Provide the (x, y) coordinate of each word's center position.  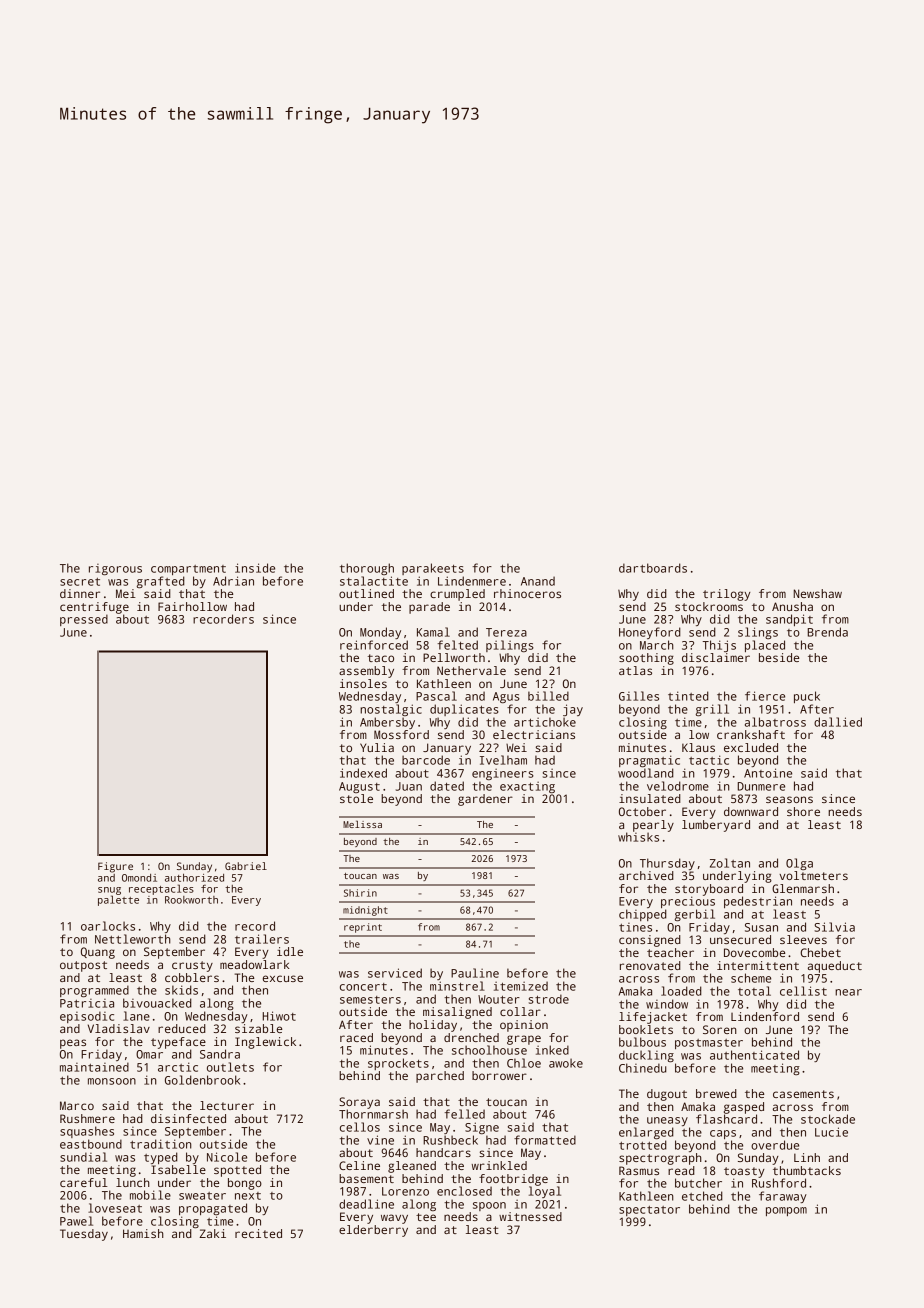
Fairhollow (192, 606)
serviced (395, 973)
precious (688, 902)
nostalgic (391, 710)
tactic (709, 760)
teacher (670, 952)
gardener (485, 800)
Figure (115, 867)
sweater (202, 1196)
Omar (149, 1054)
